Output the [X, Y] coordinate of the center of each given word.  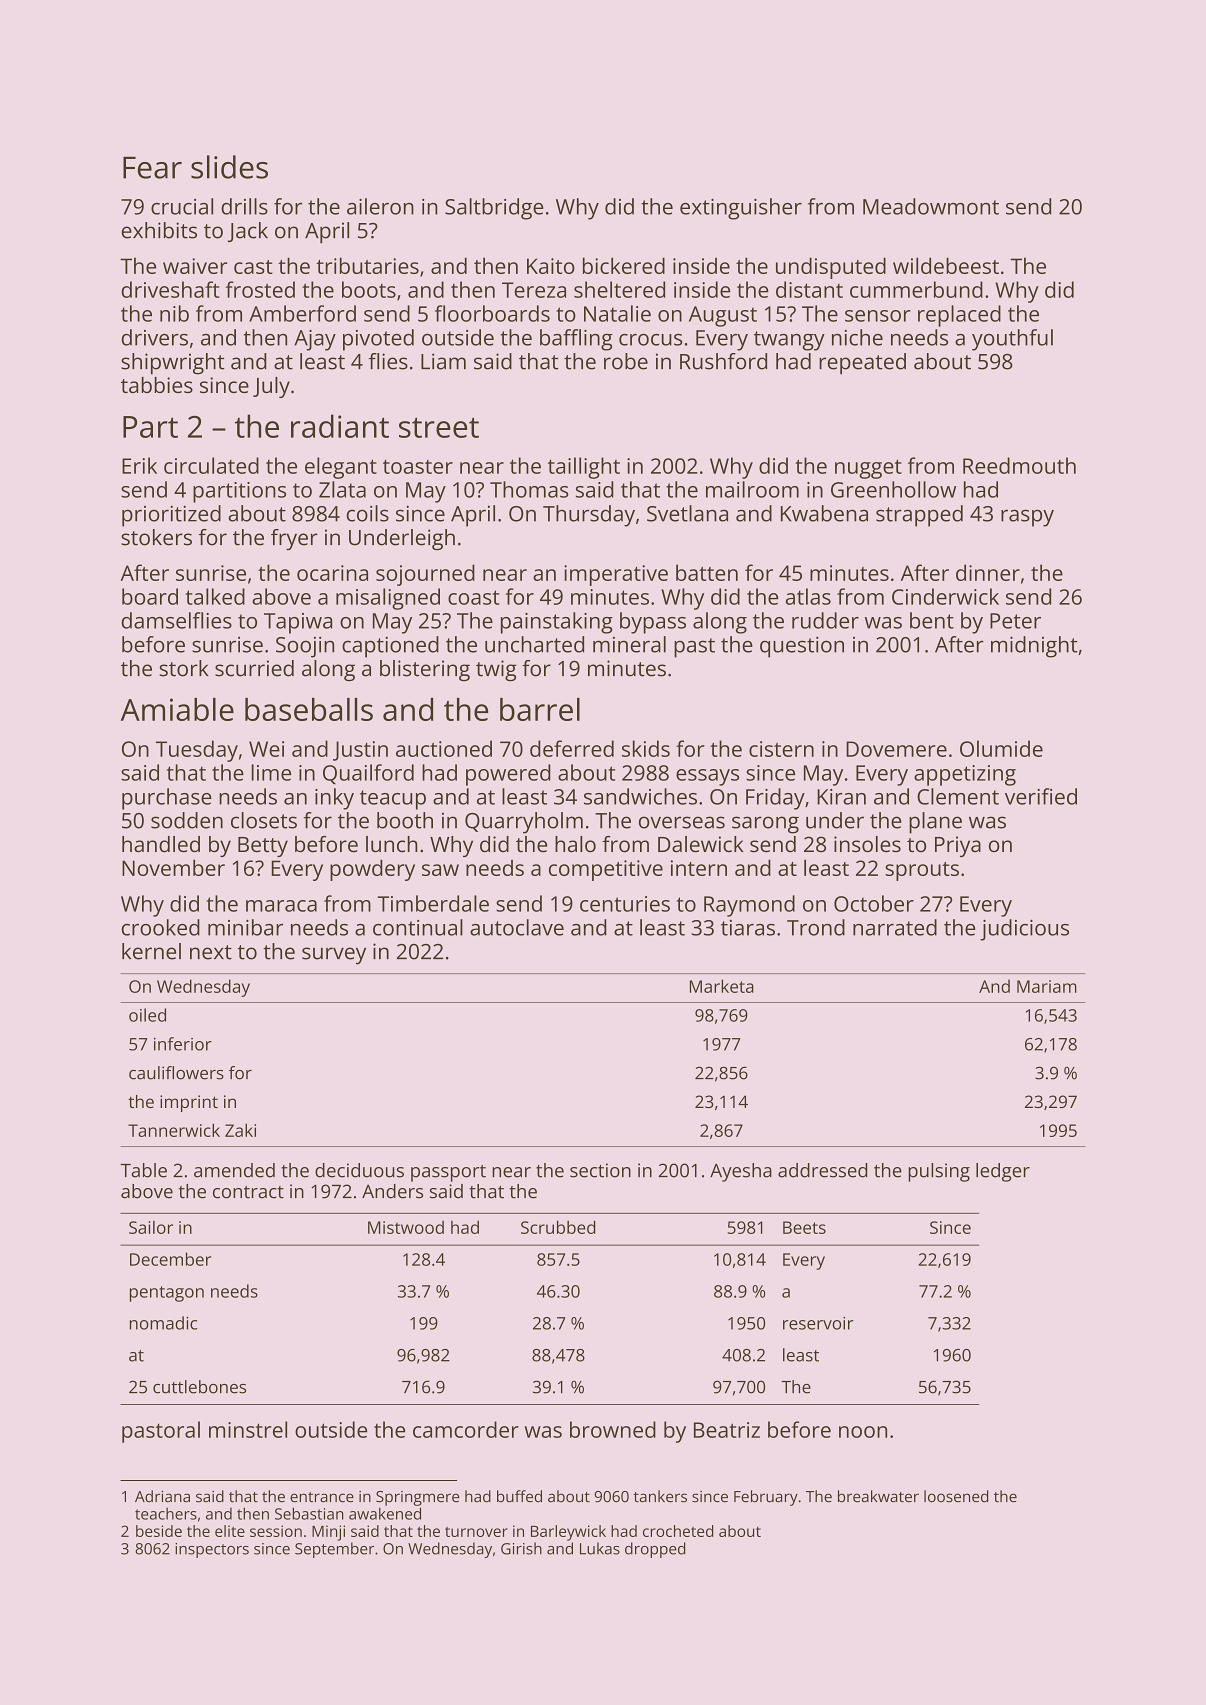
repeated [862, 364]
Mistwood [406, 1227]
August [723, 316]
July [271, 387]
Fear [152, 168]
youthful [1012, 340]
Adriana [162, 1496]
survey [334, 956]
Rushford [723, 361]
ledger [1003, 1172]
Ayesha [741, 1172]
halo [575, 844]
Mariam [1047, 986]
